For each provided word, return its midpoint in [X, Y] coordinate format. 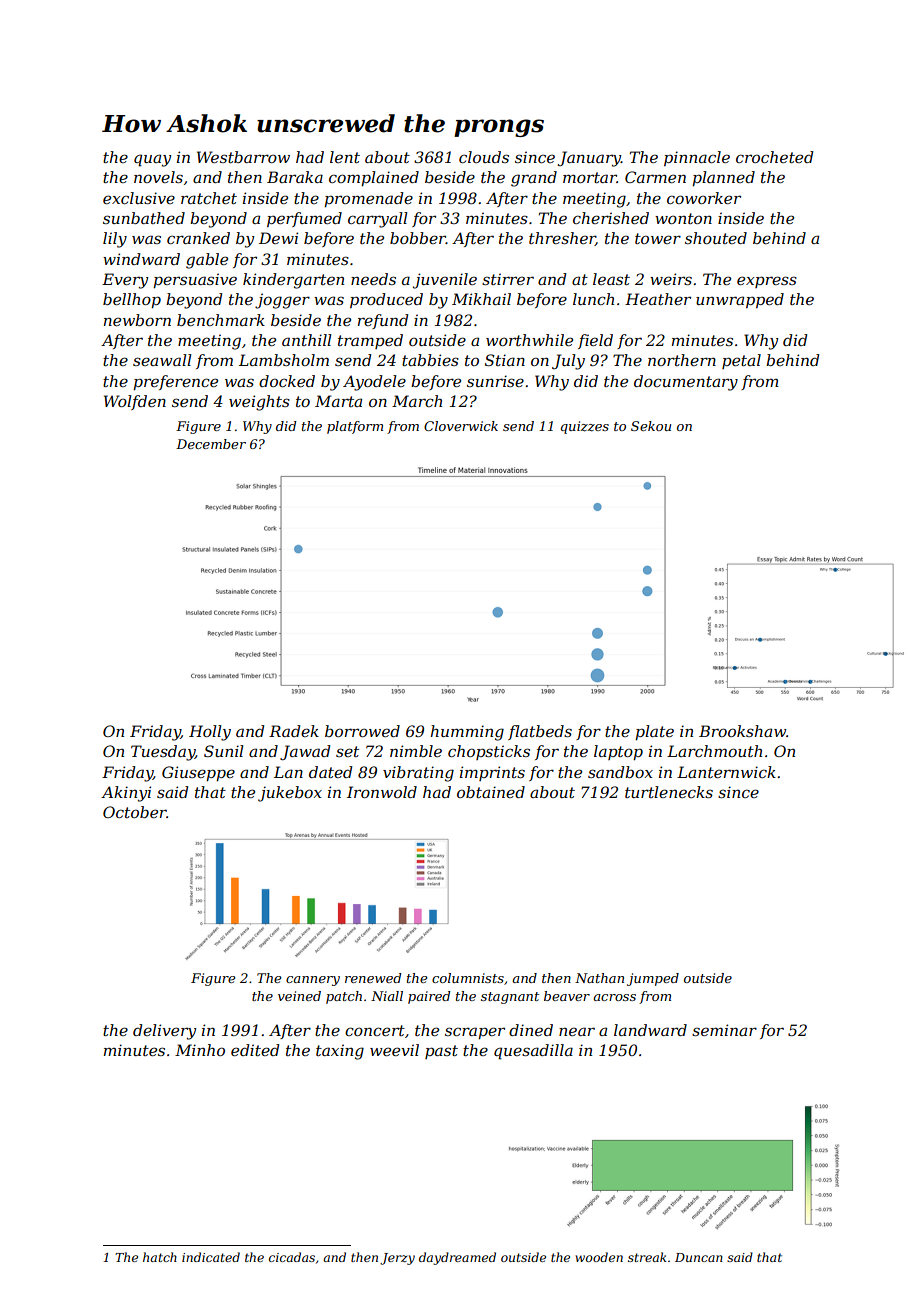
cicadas [292, 1257]
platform [355, 427]
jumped [653, 979]
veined [299, 996]
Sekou [651, 426]
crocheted [774, 157]
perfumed [304, 219]
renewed [373, 978]
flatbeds [540, 732]
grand [534, 179]
